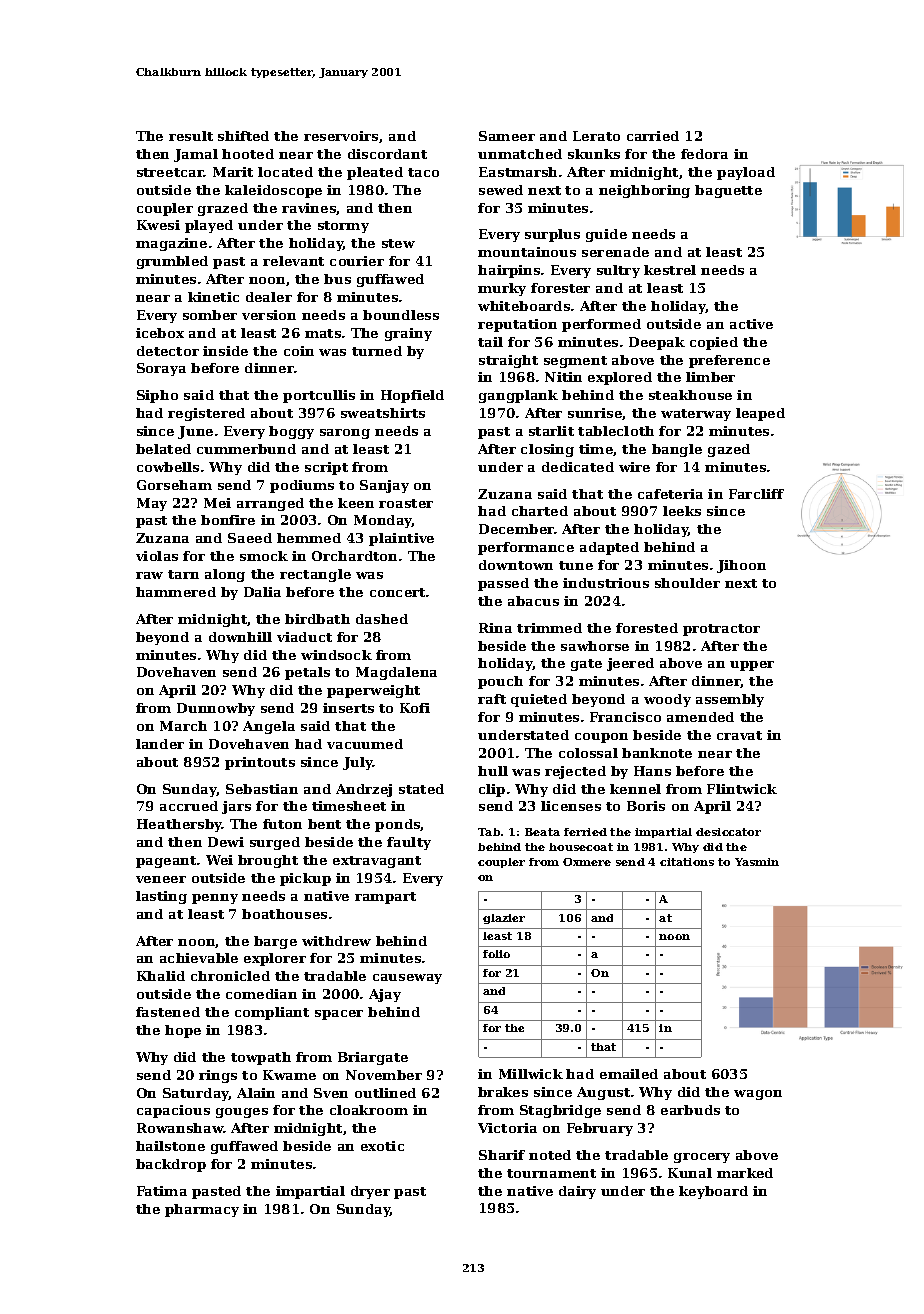  I want to click on Dunnowby, so click(216, 709).
